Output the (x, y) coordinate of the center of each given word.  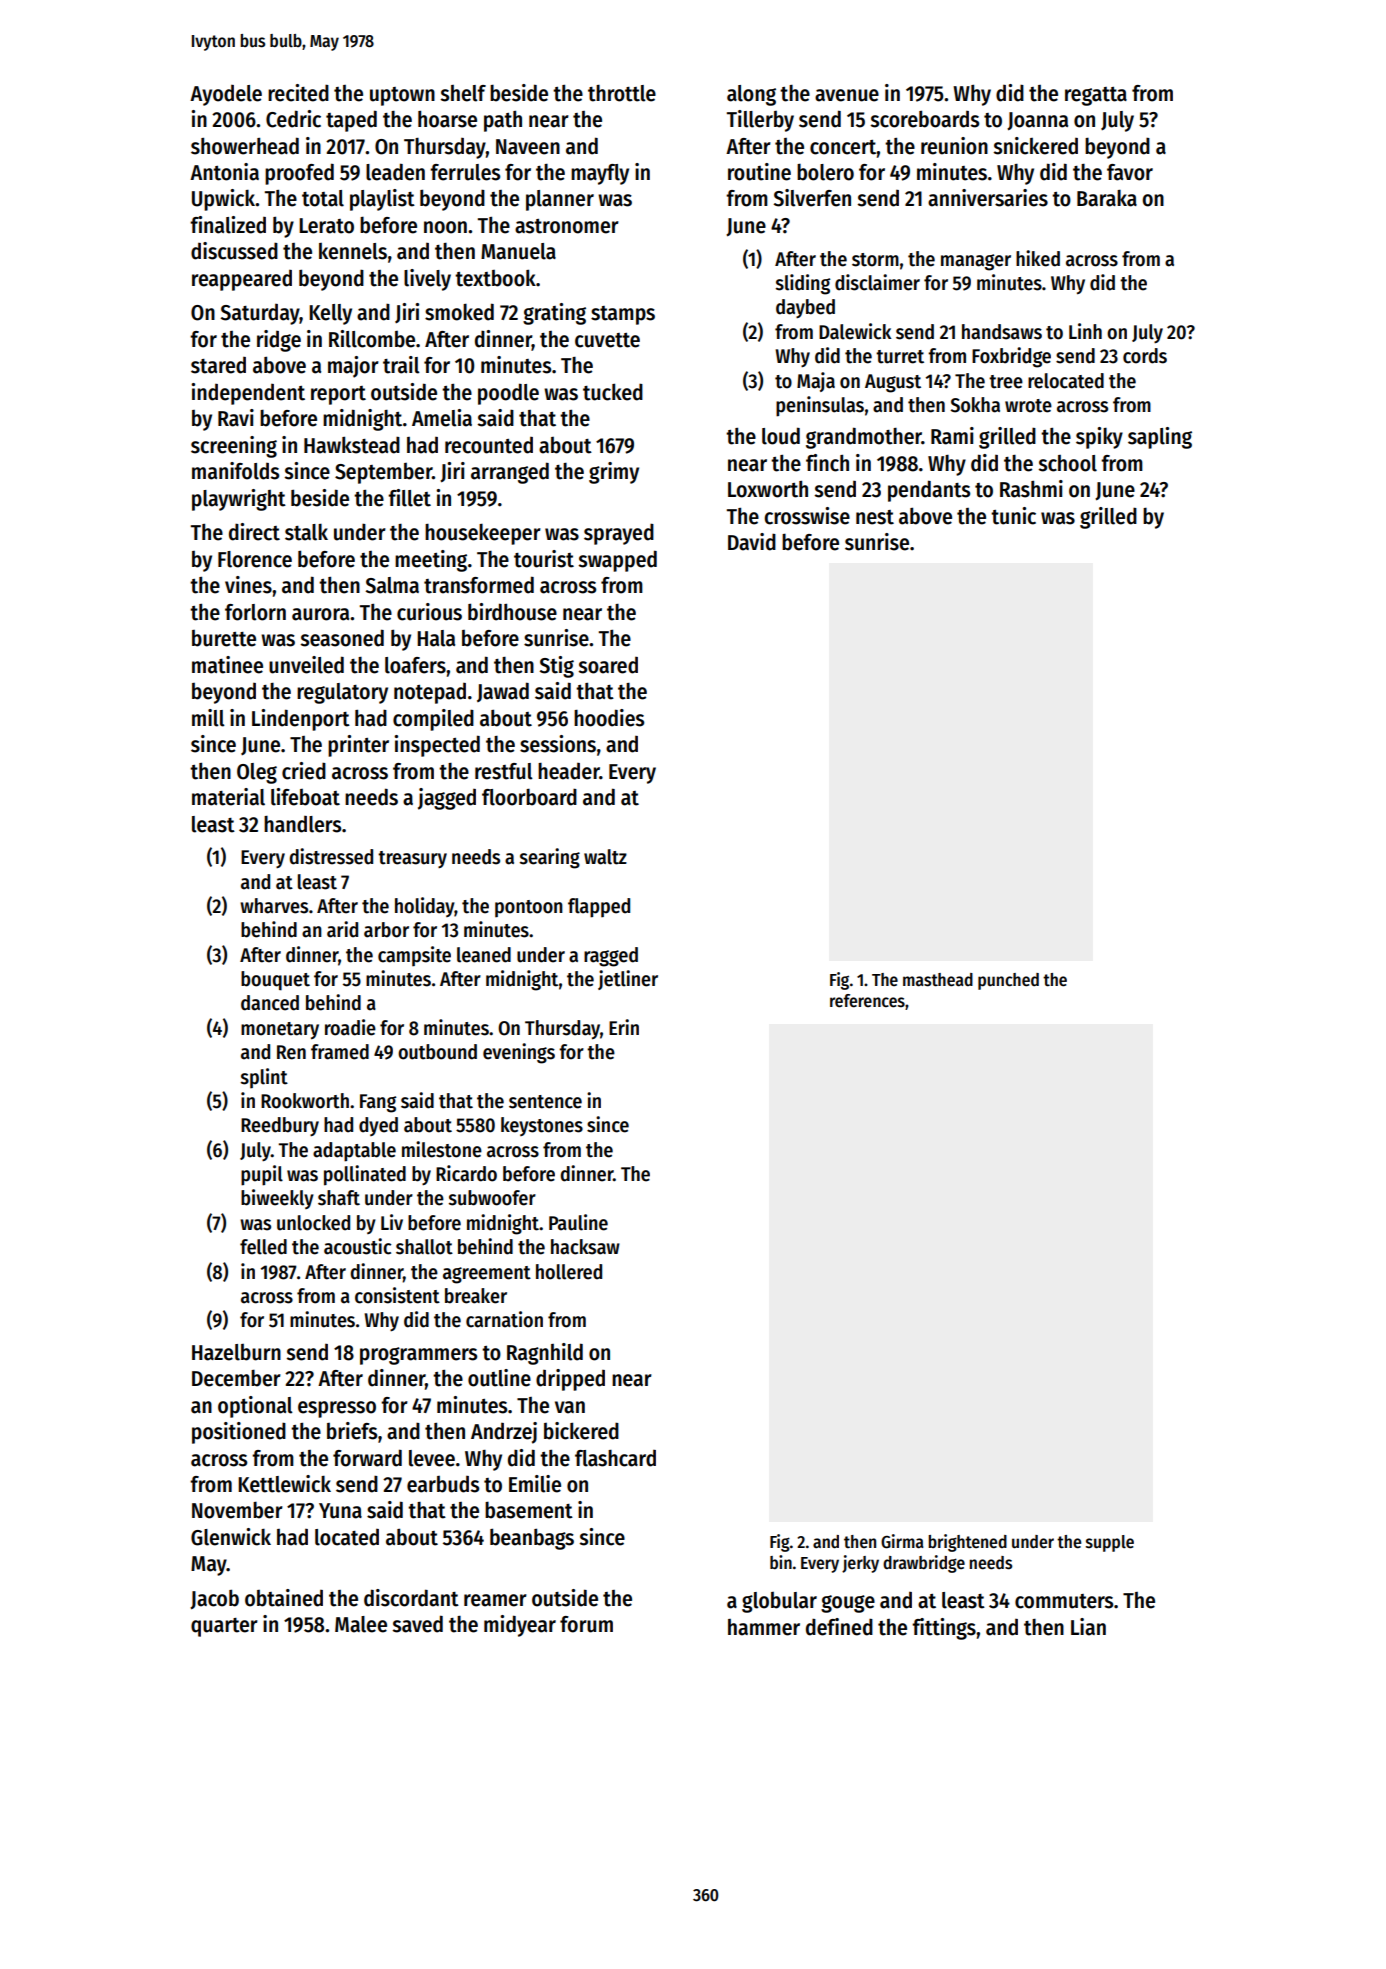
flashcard (615, 1458)
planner (560, 200)
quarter (224, 1627)
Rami (952, 436)
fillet (409, 498)
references (867, 1001)
